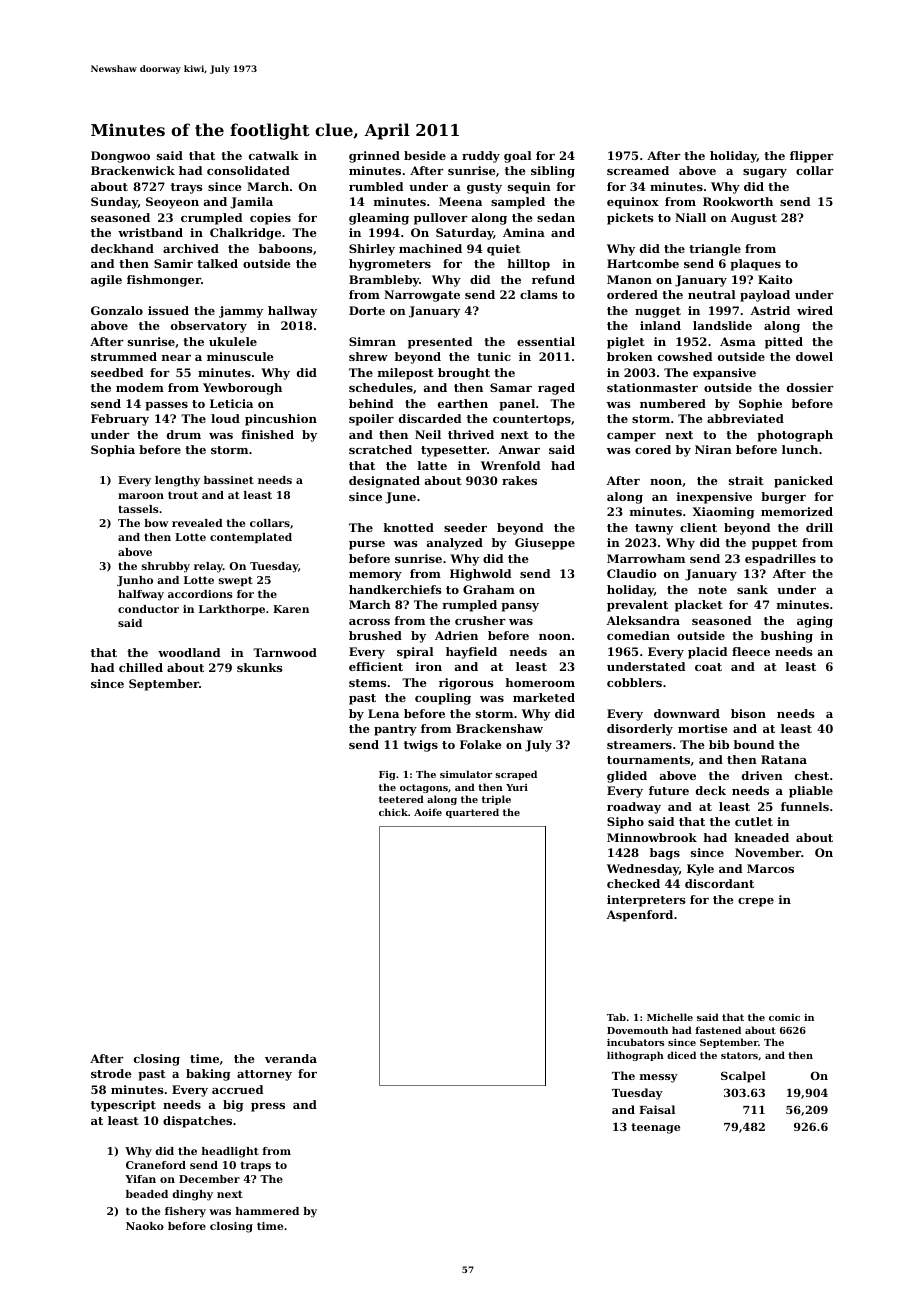 This page has width=924, height=1308. What do you see at coordinates (111, 1073) in the page?
I see `strode` at bounding box center [111, 1073].
